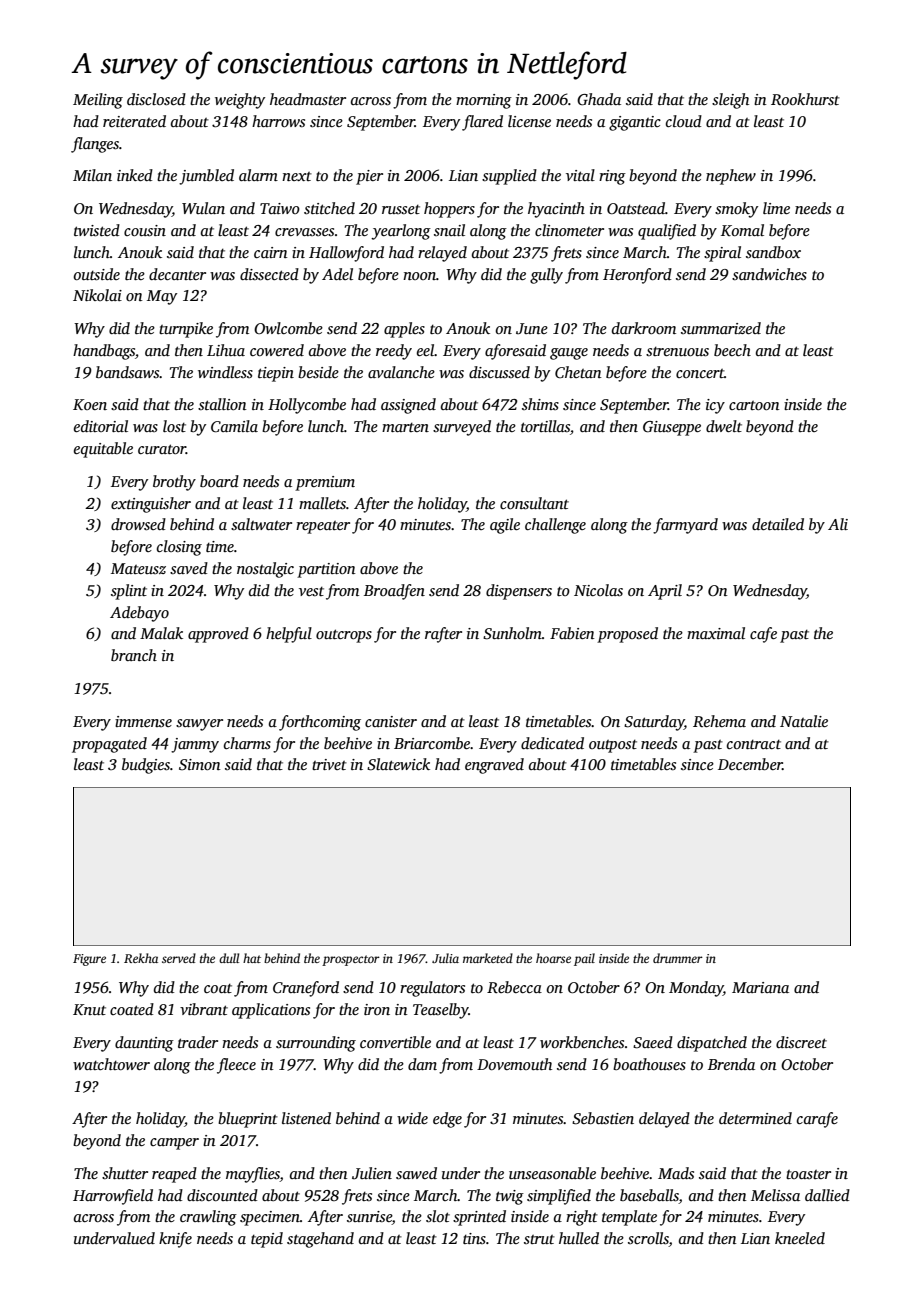 The height and width of the image is (1308, 924). Describe the element at coordinates (175, 1240) in the image. I see `knife` at that location.
